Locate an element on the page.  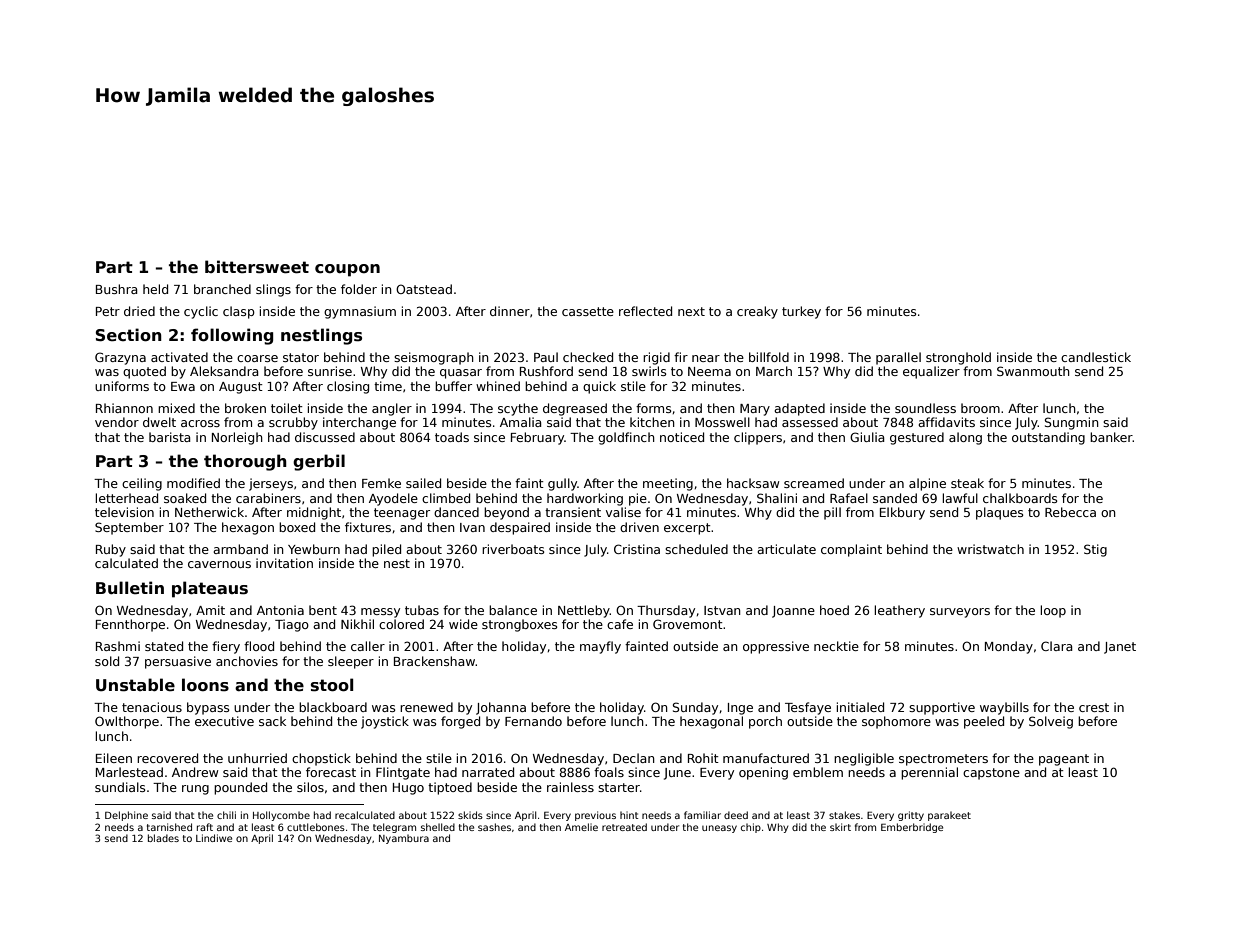
turkey is located at coordinates (801, 312).
